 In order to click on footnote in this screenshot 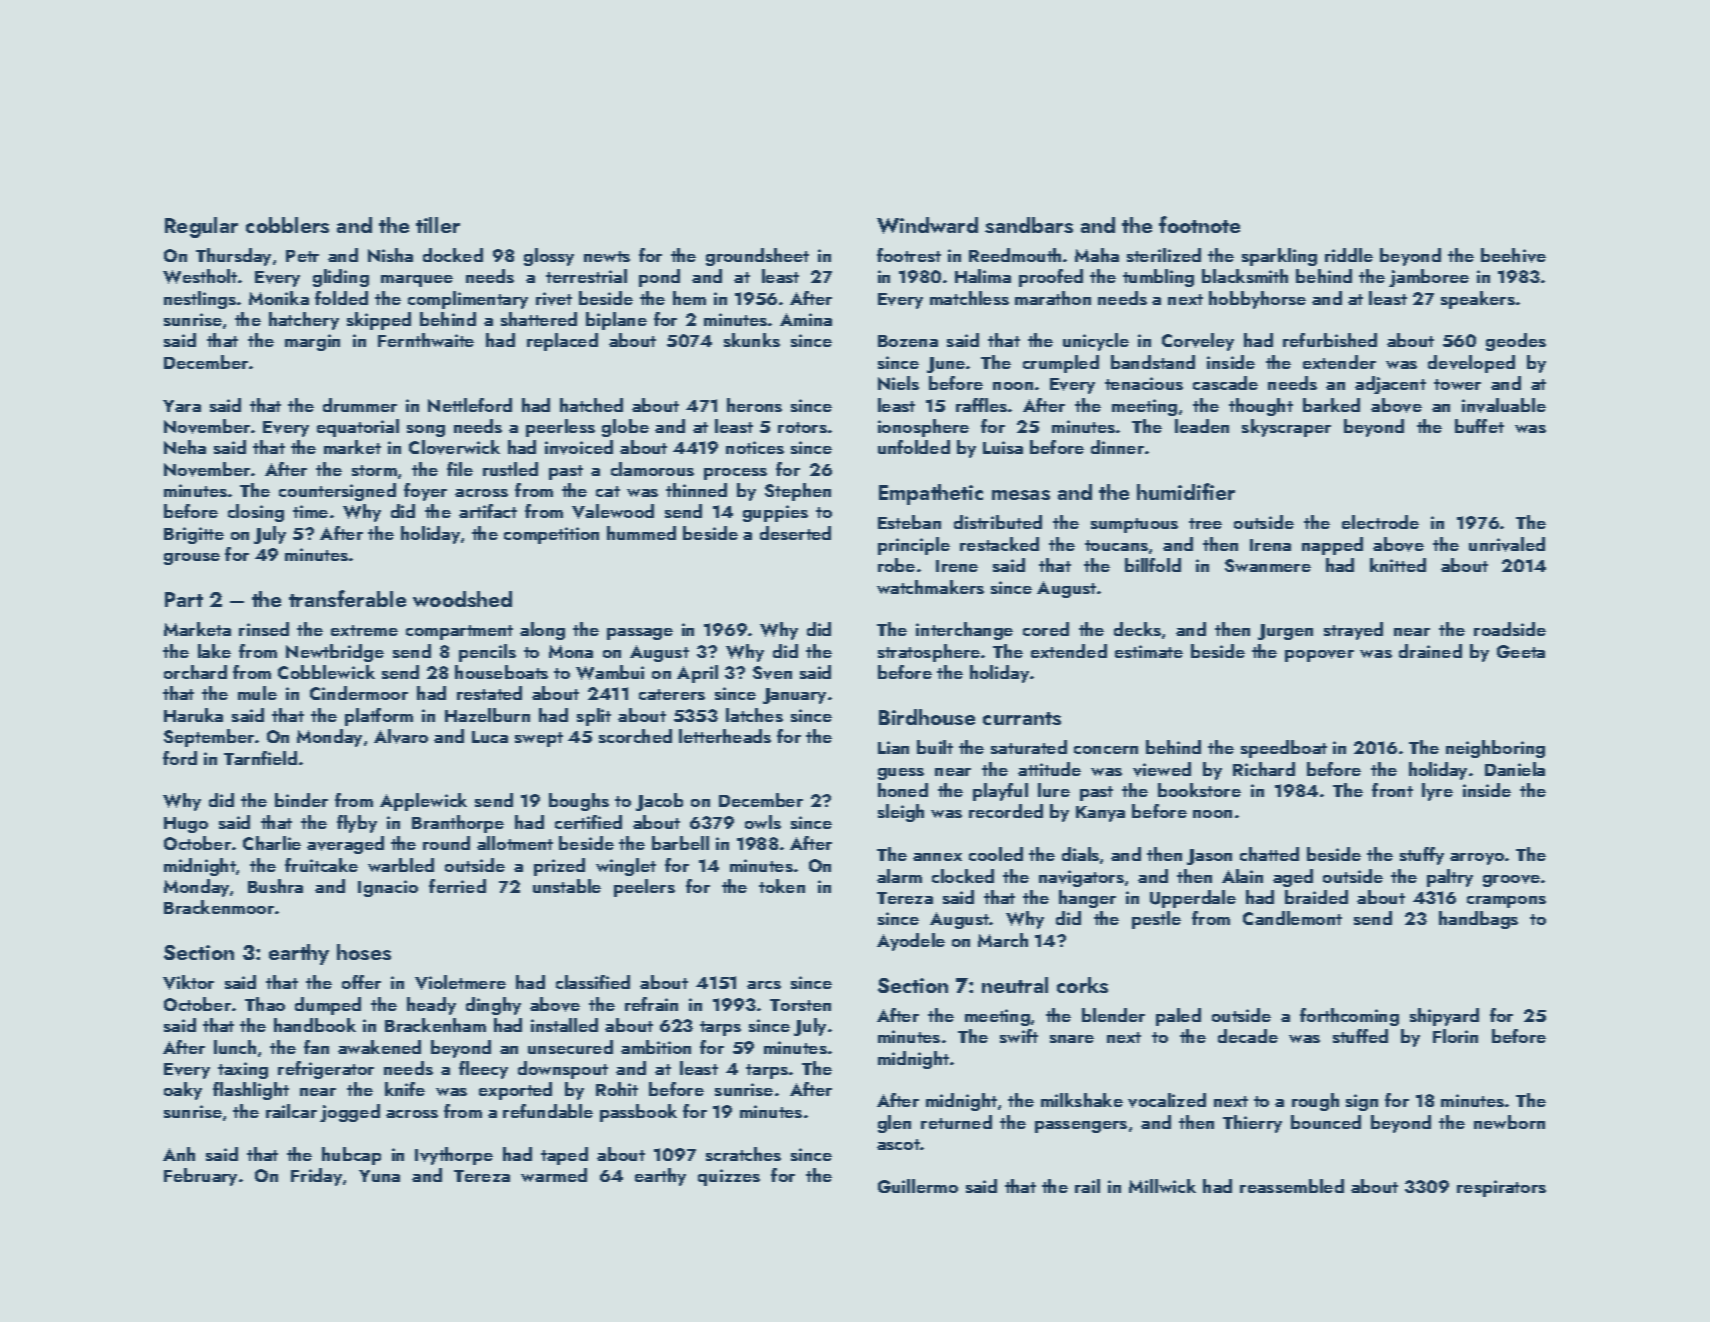, I will do `click(1199, 224)`.
